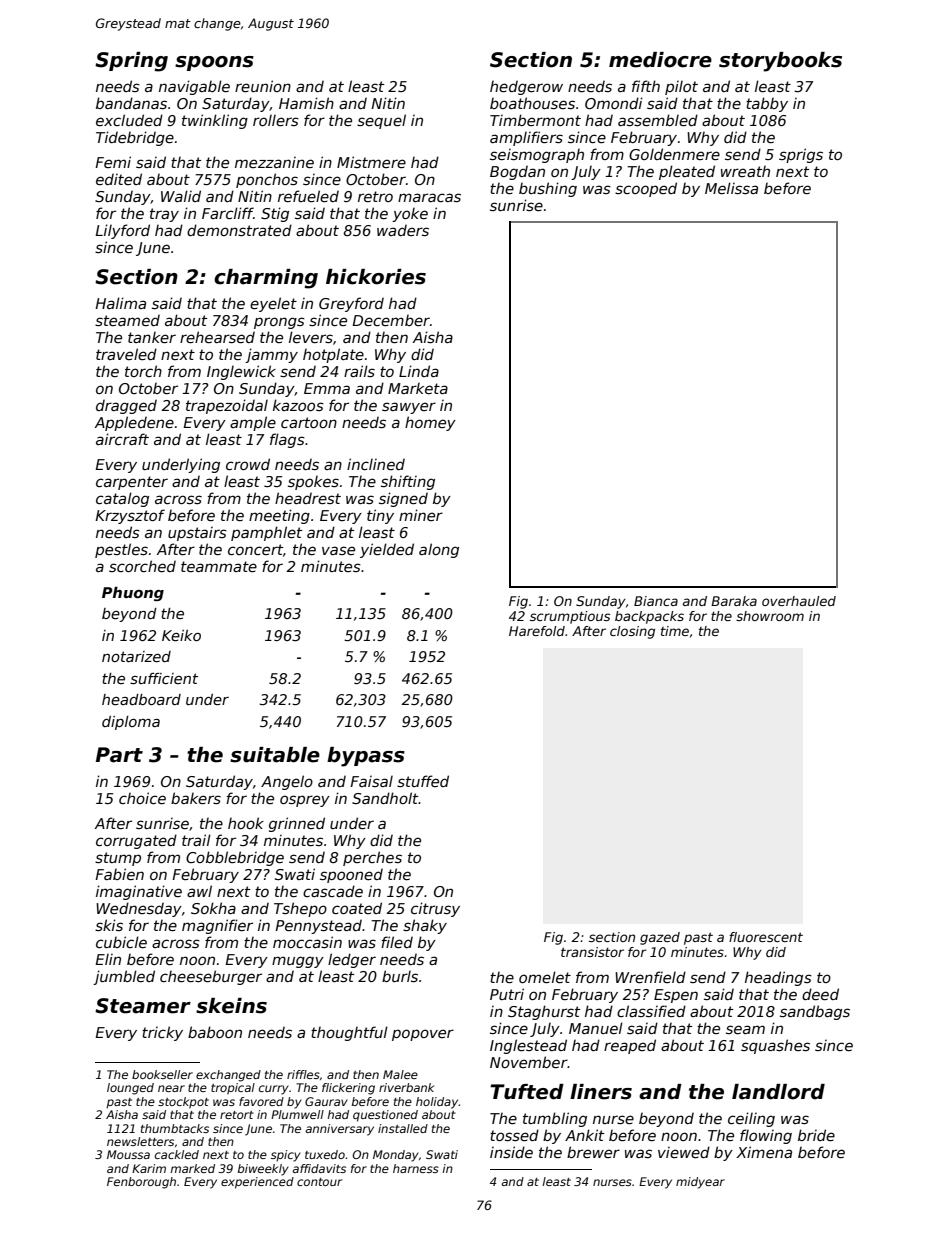 Image resolution: width=952 pixels, height=1233 pixels. Describe the element at coordinates (423, 781) in the screenshot. I see `stuffed` at that location.
